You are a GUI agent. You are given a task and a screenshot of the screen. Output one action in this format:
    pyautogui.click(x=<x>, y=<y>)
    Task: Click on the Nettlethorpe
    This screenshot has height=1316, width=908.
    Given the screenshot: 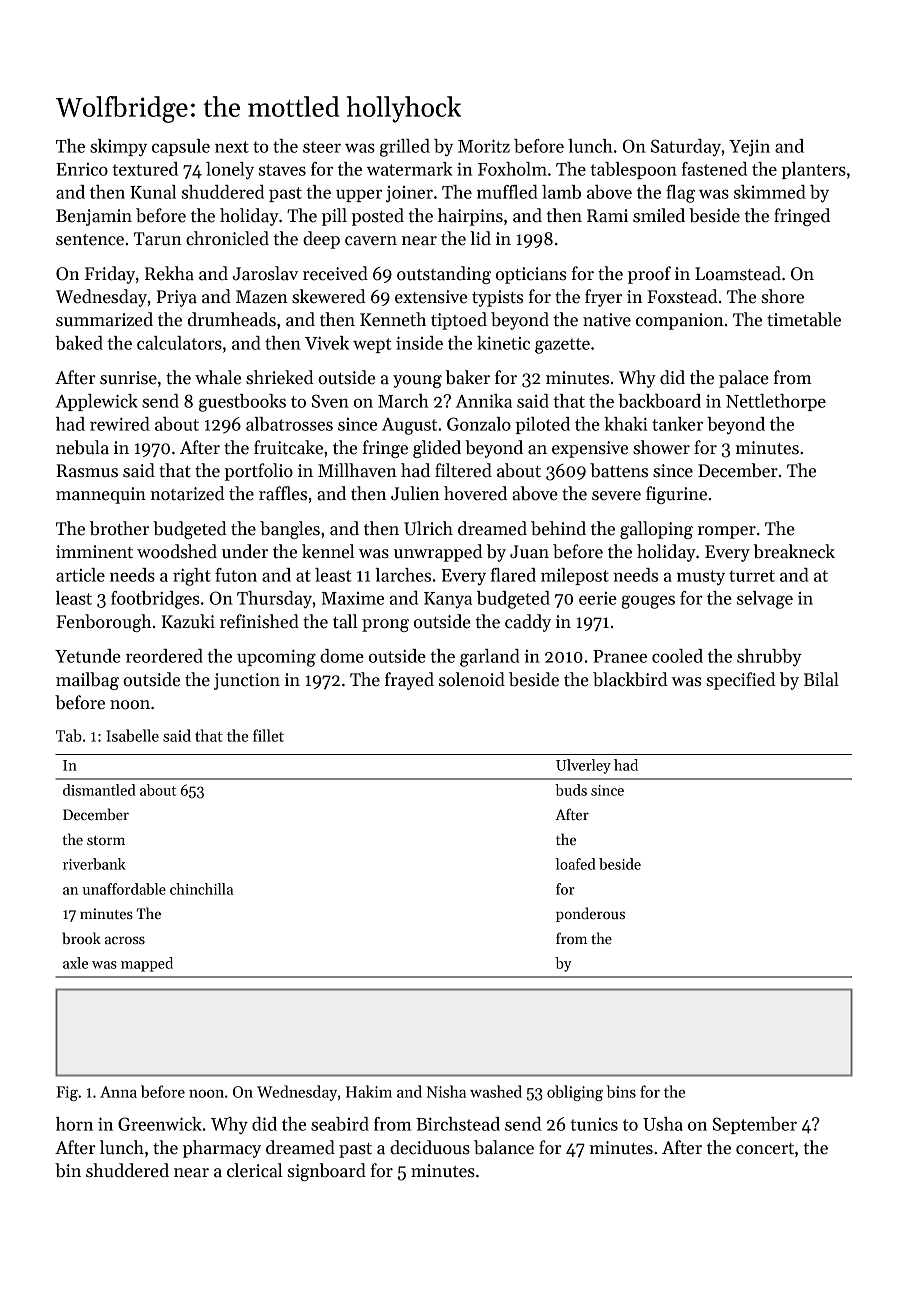 What is the action you would take?
    pyautogui.click(x=776, y=402)
